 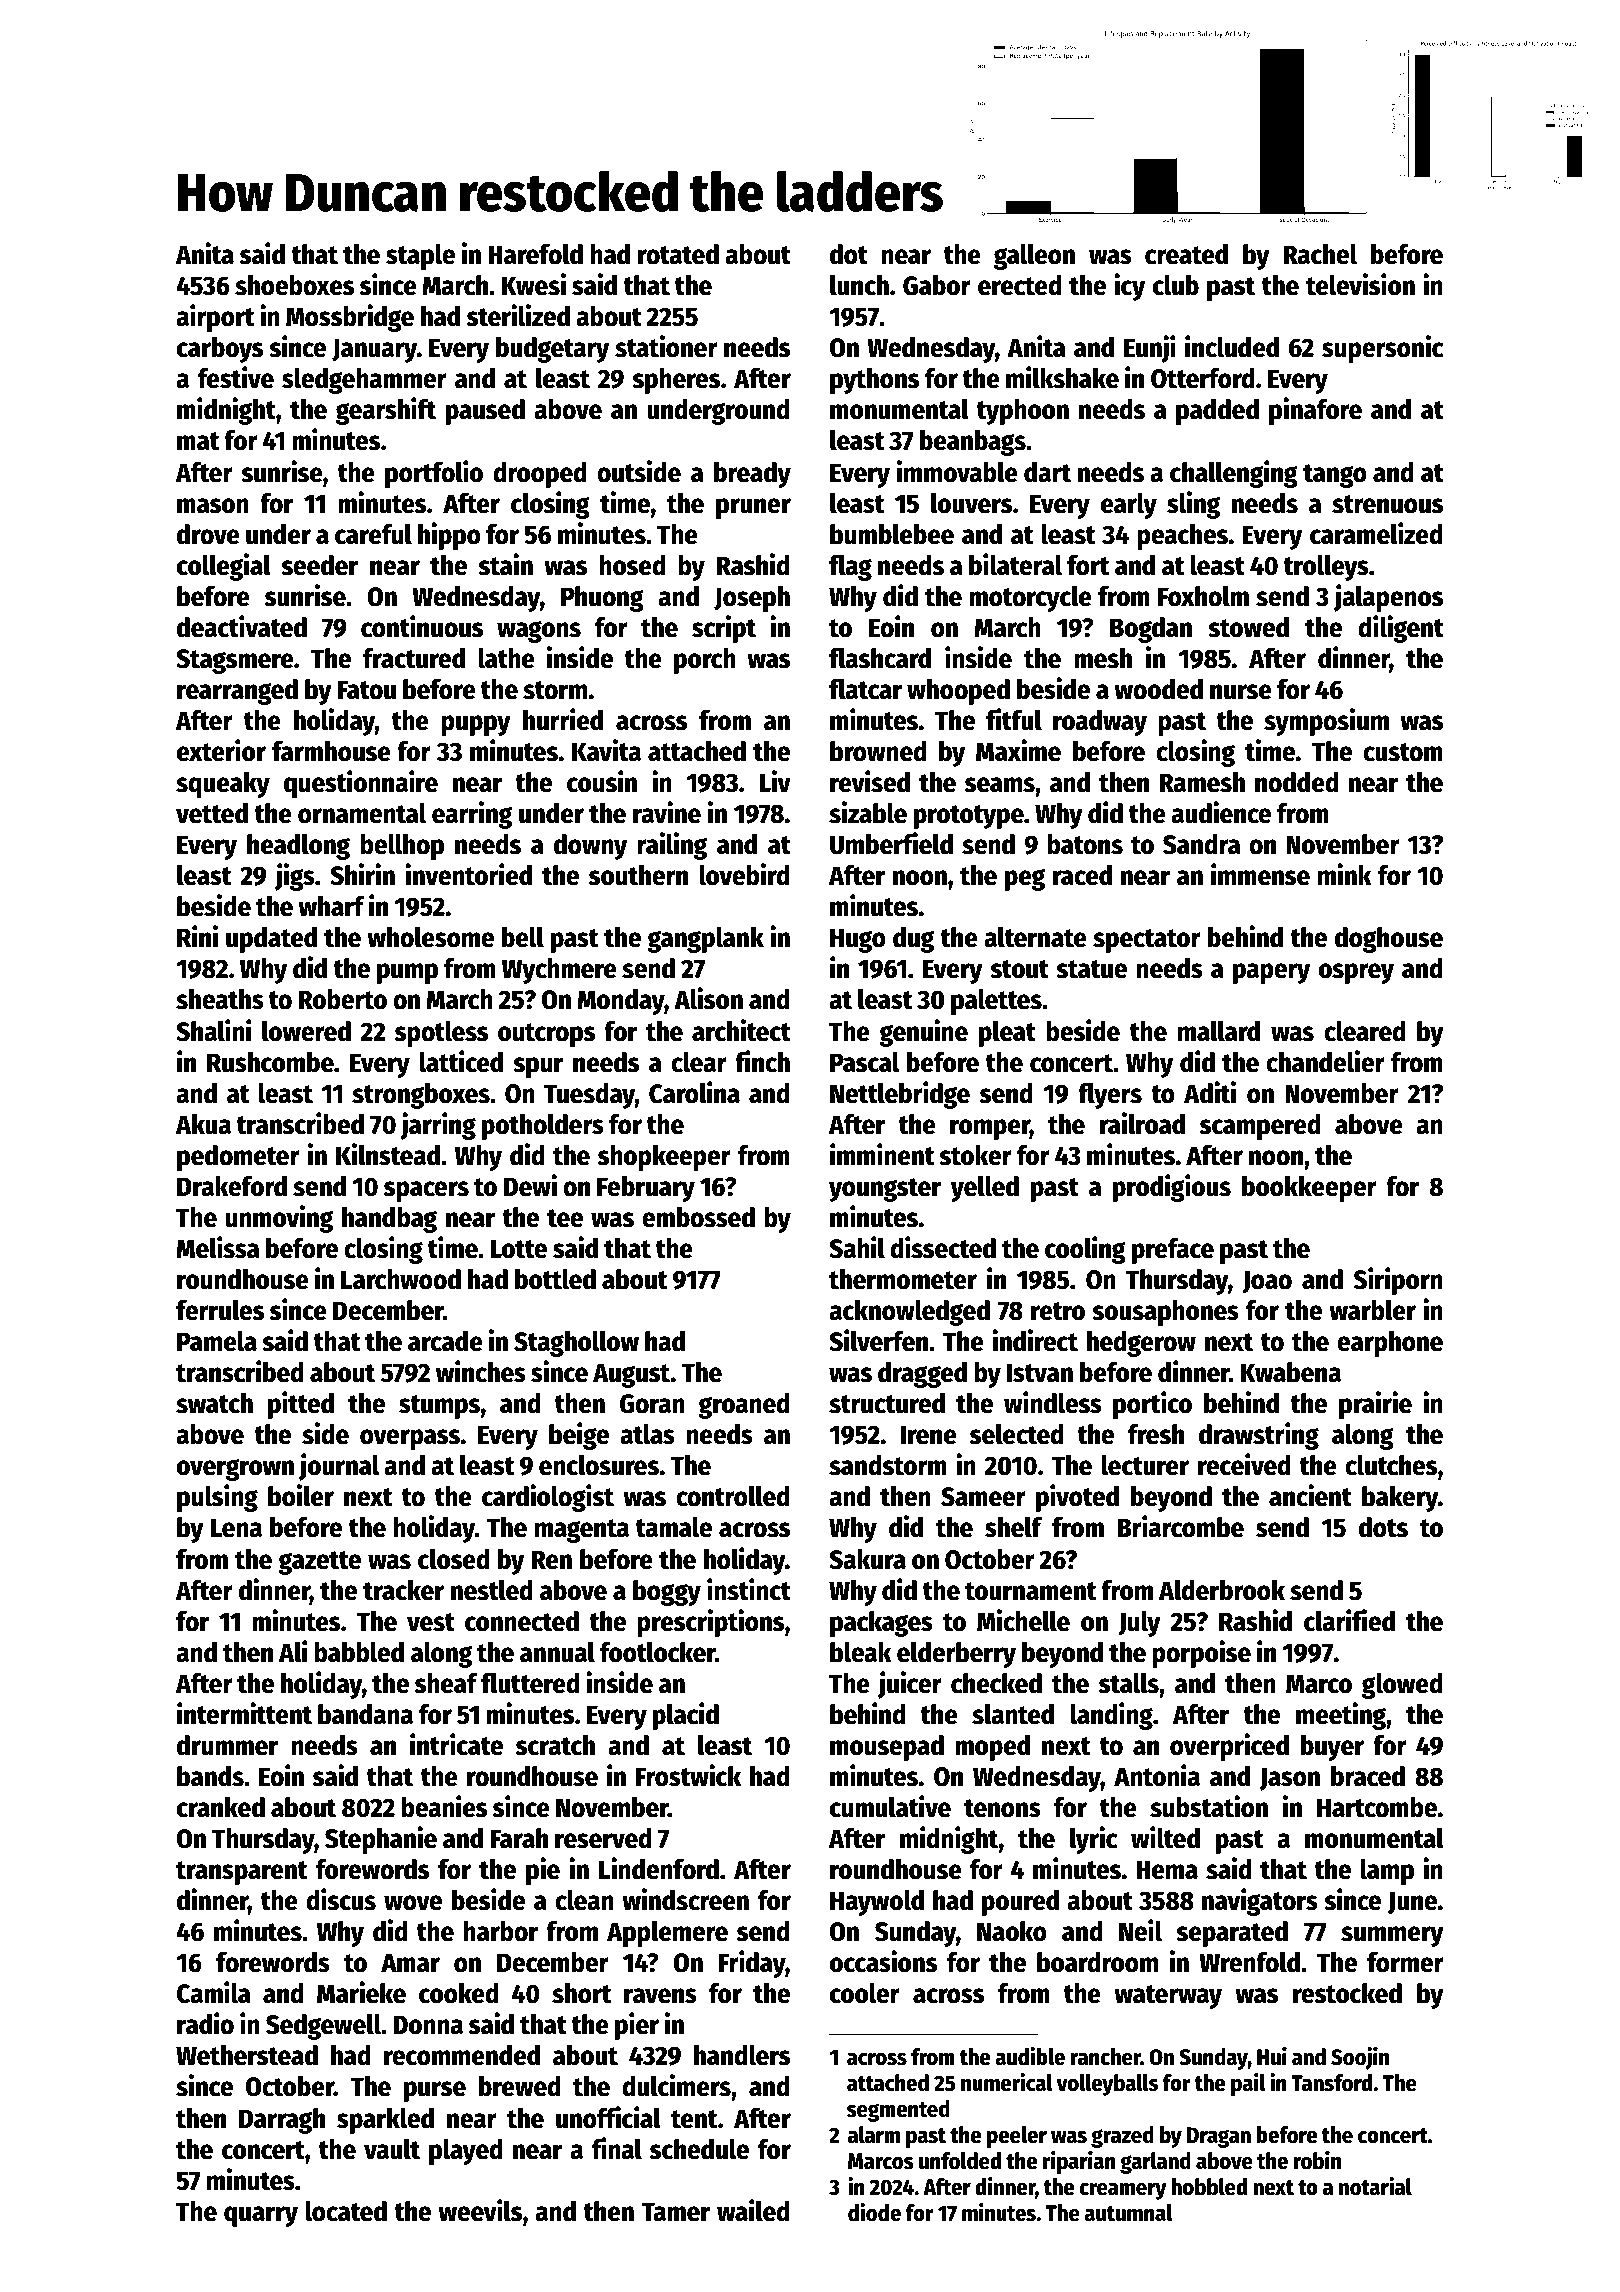 What do you see at coordinates (220, 350) in the screenshot?
I see `carboys` at bounding box center [220, 350].
